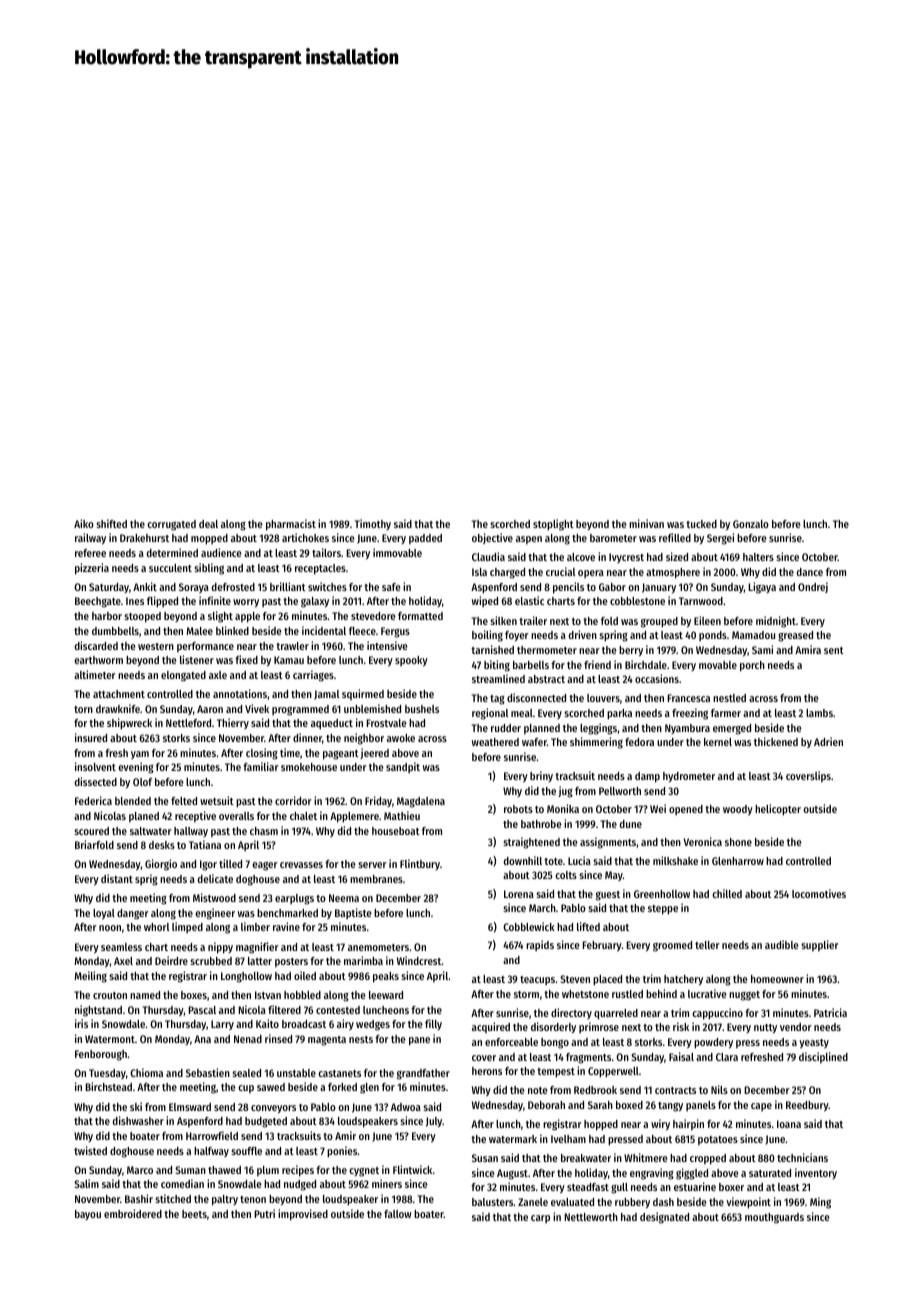  What do you see at coordinates (487, 1071) in the screenshot?
I see `herons` at bounding box center [487, 1071].
